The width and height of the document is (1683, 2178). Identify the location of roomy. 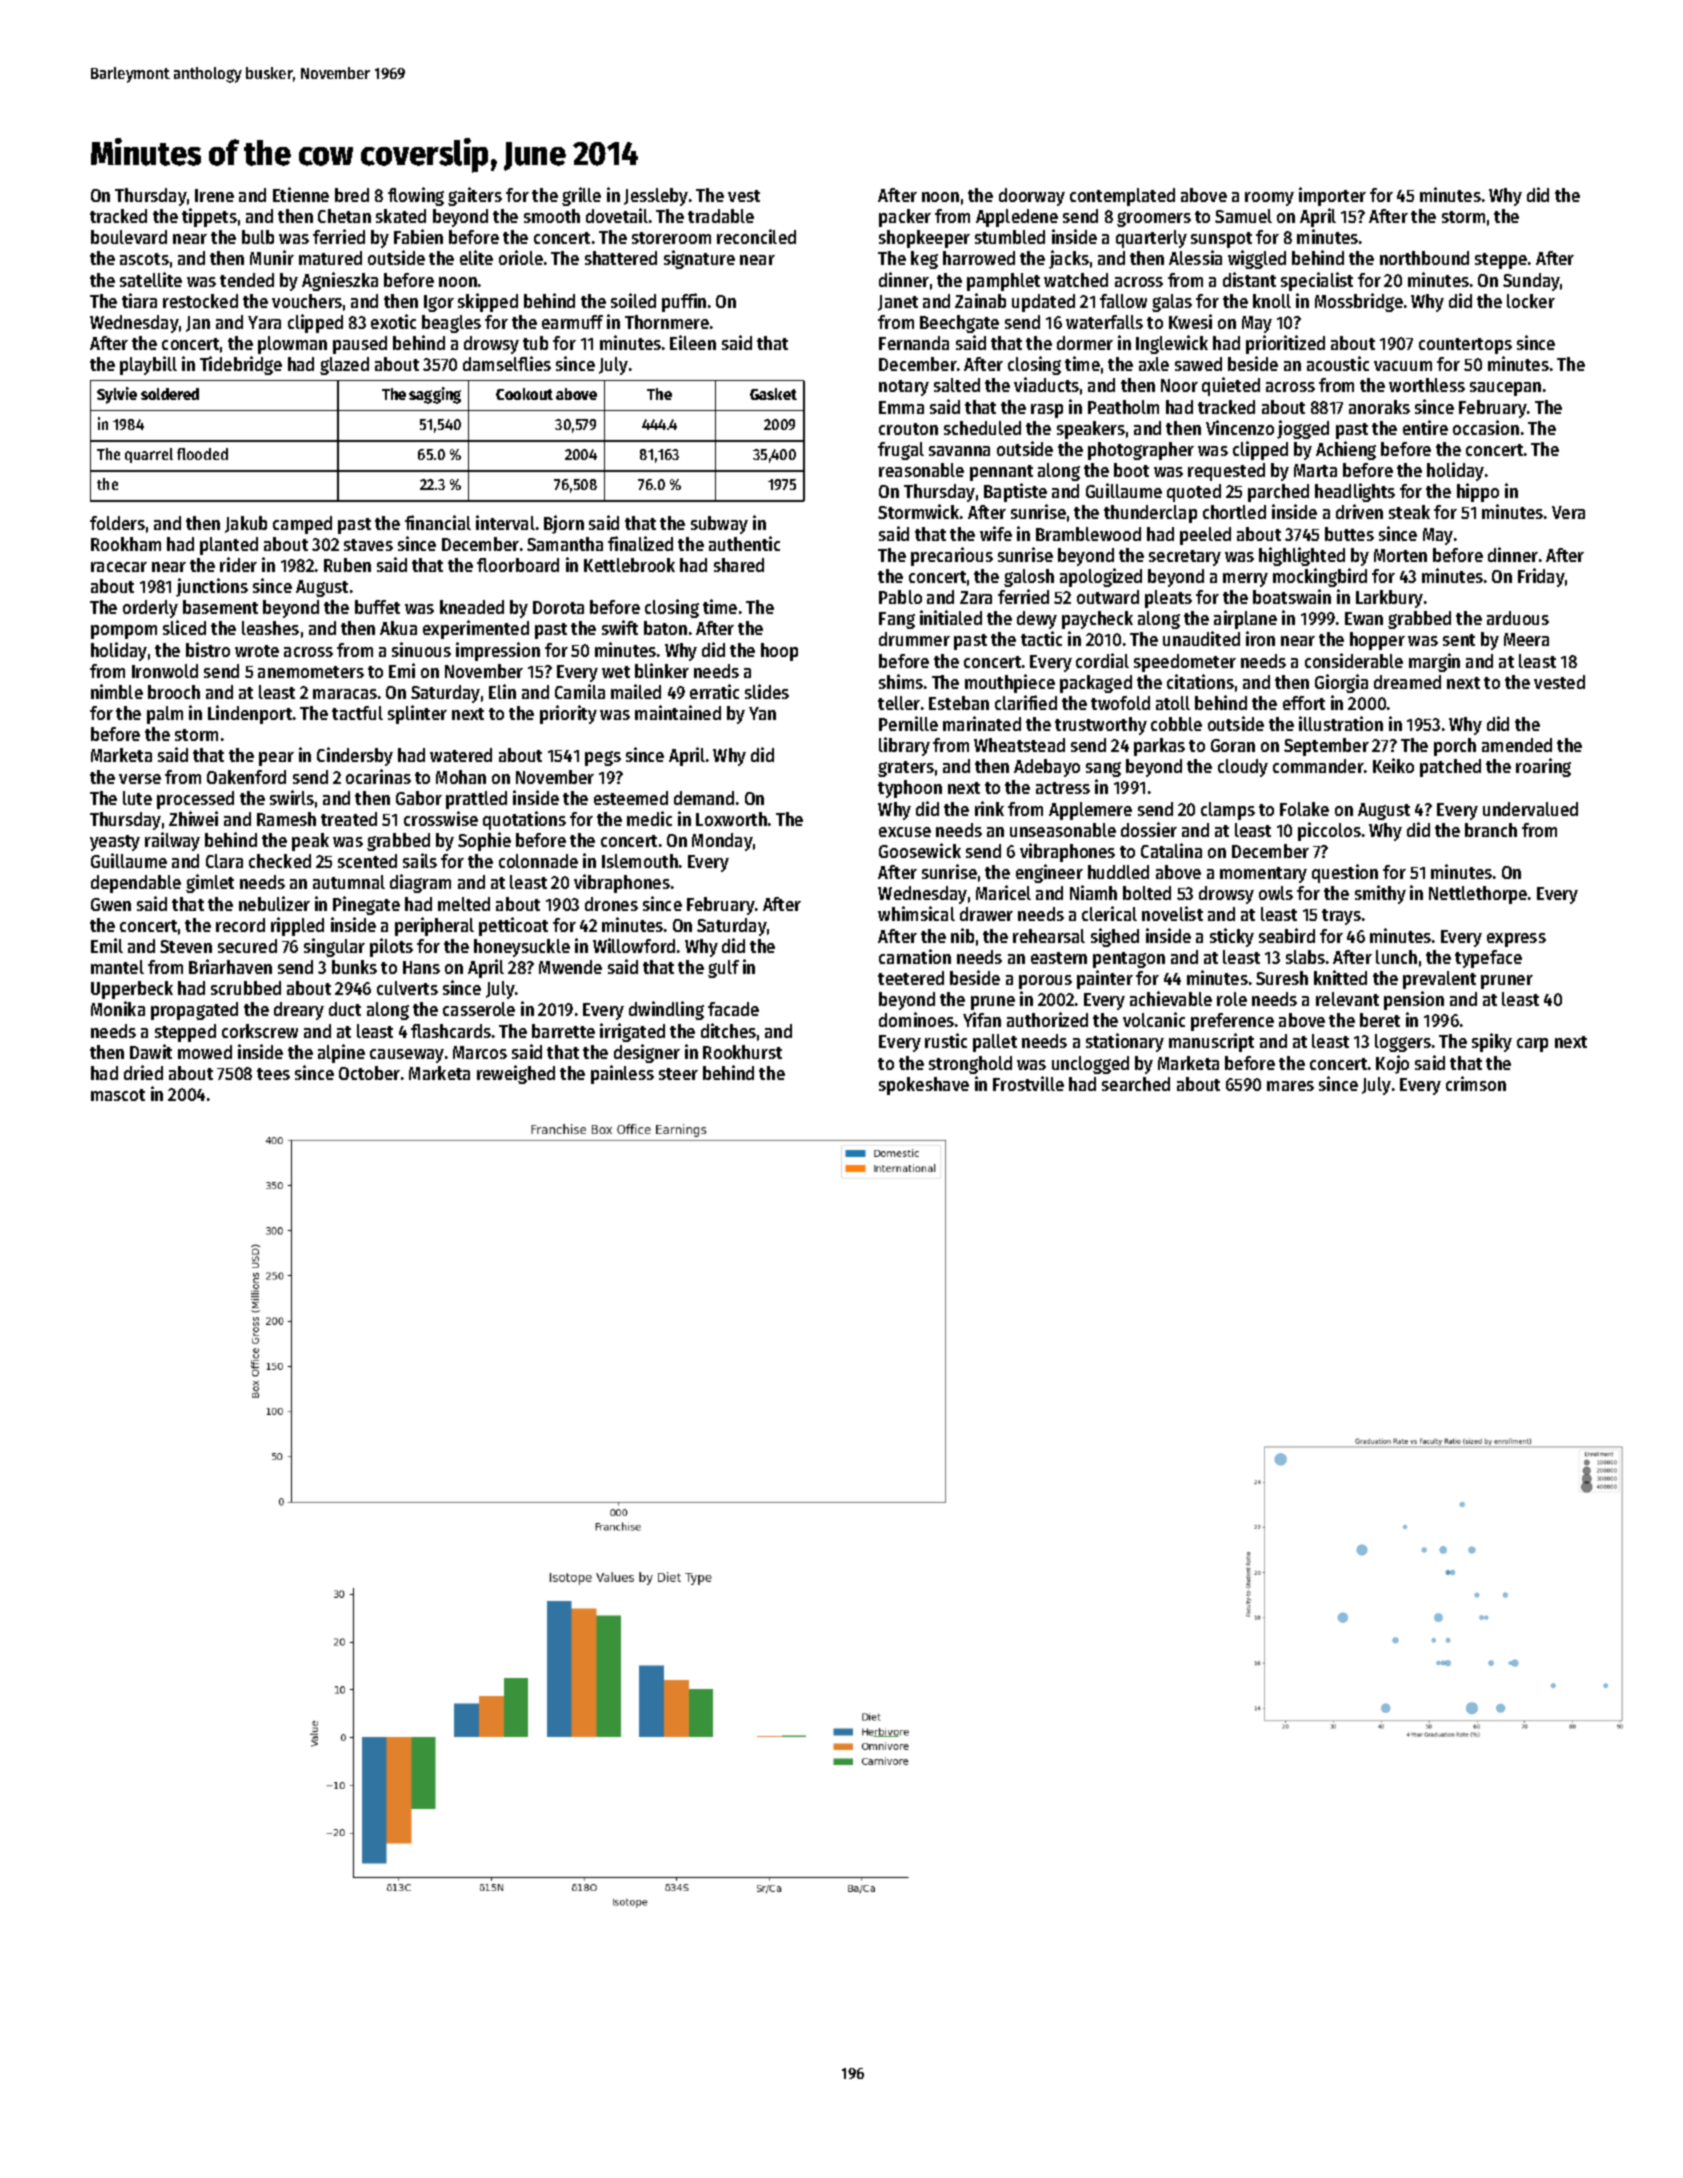
(1269, 199).
